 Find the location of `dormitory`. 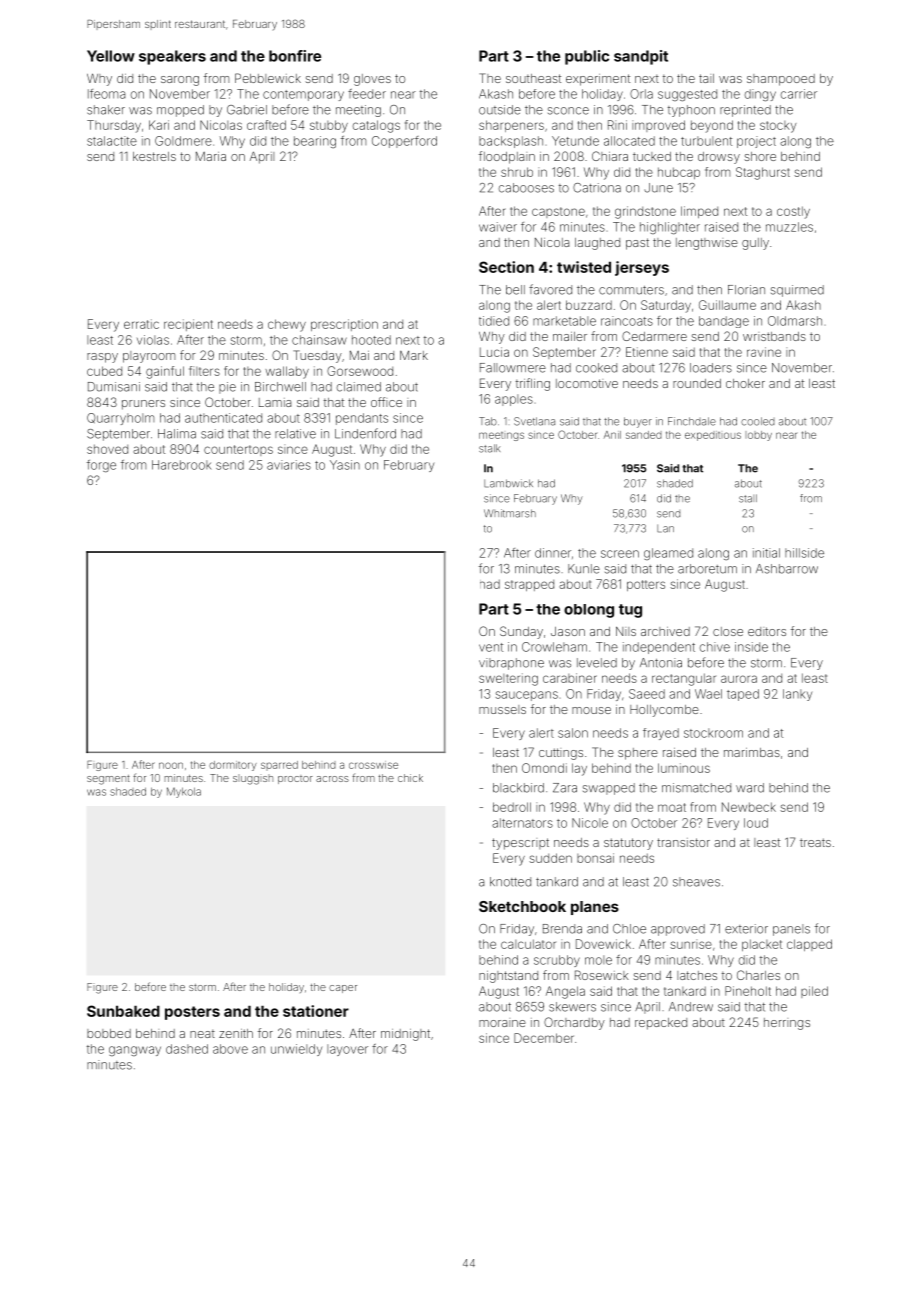

dormitory is located at coordinates (233, 766).
